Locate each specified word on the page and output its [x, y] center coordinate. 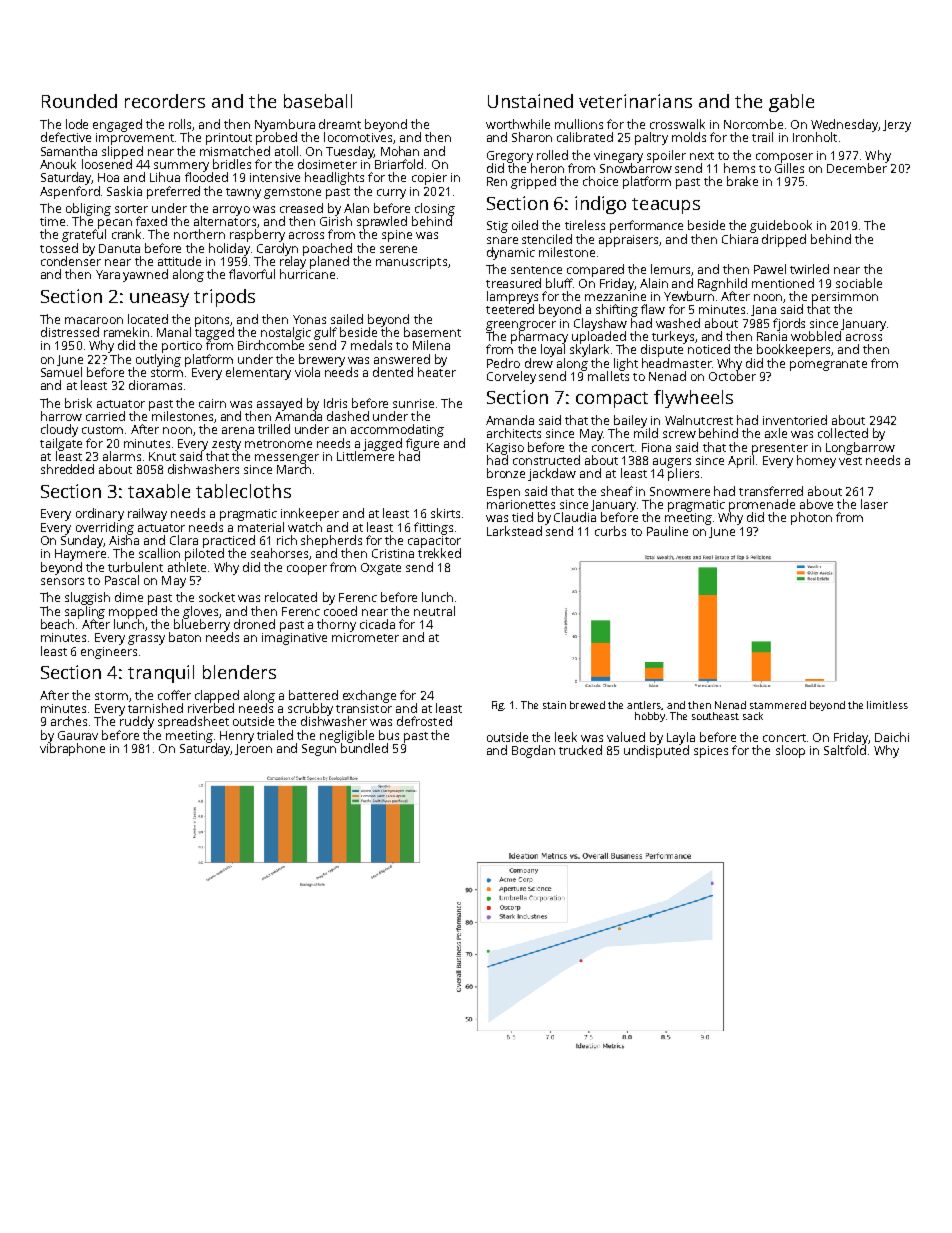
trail [762, 137]
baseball [318, 101]
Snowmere [680, 491]
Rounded [79, 101]
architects [514, 433]
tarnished [155, 708]
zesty [226, 445]
